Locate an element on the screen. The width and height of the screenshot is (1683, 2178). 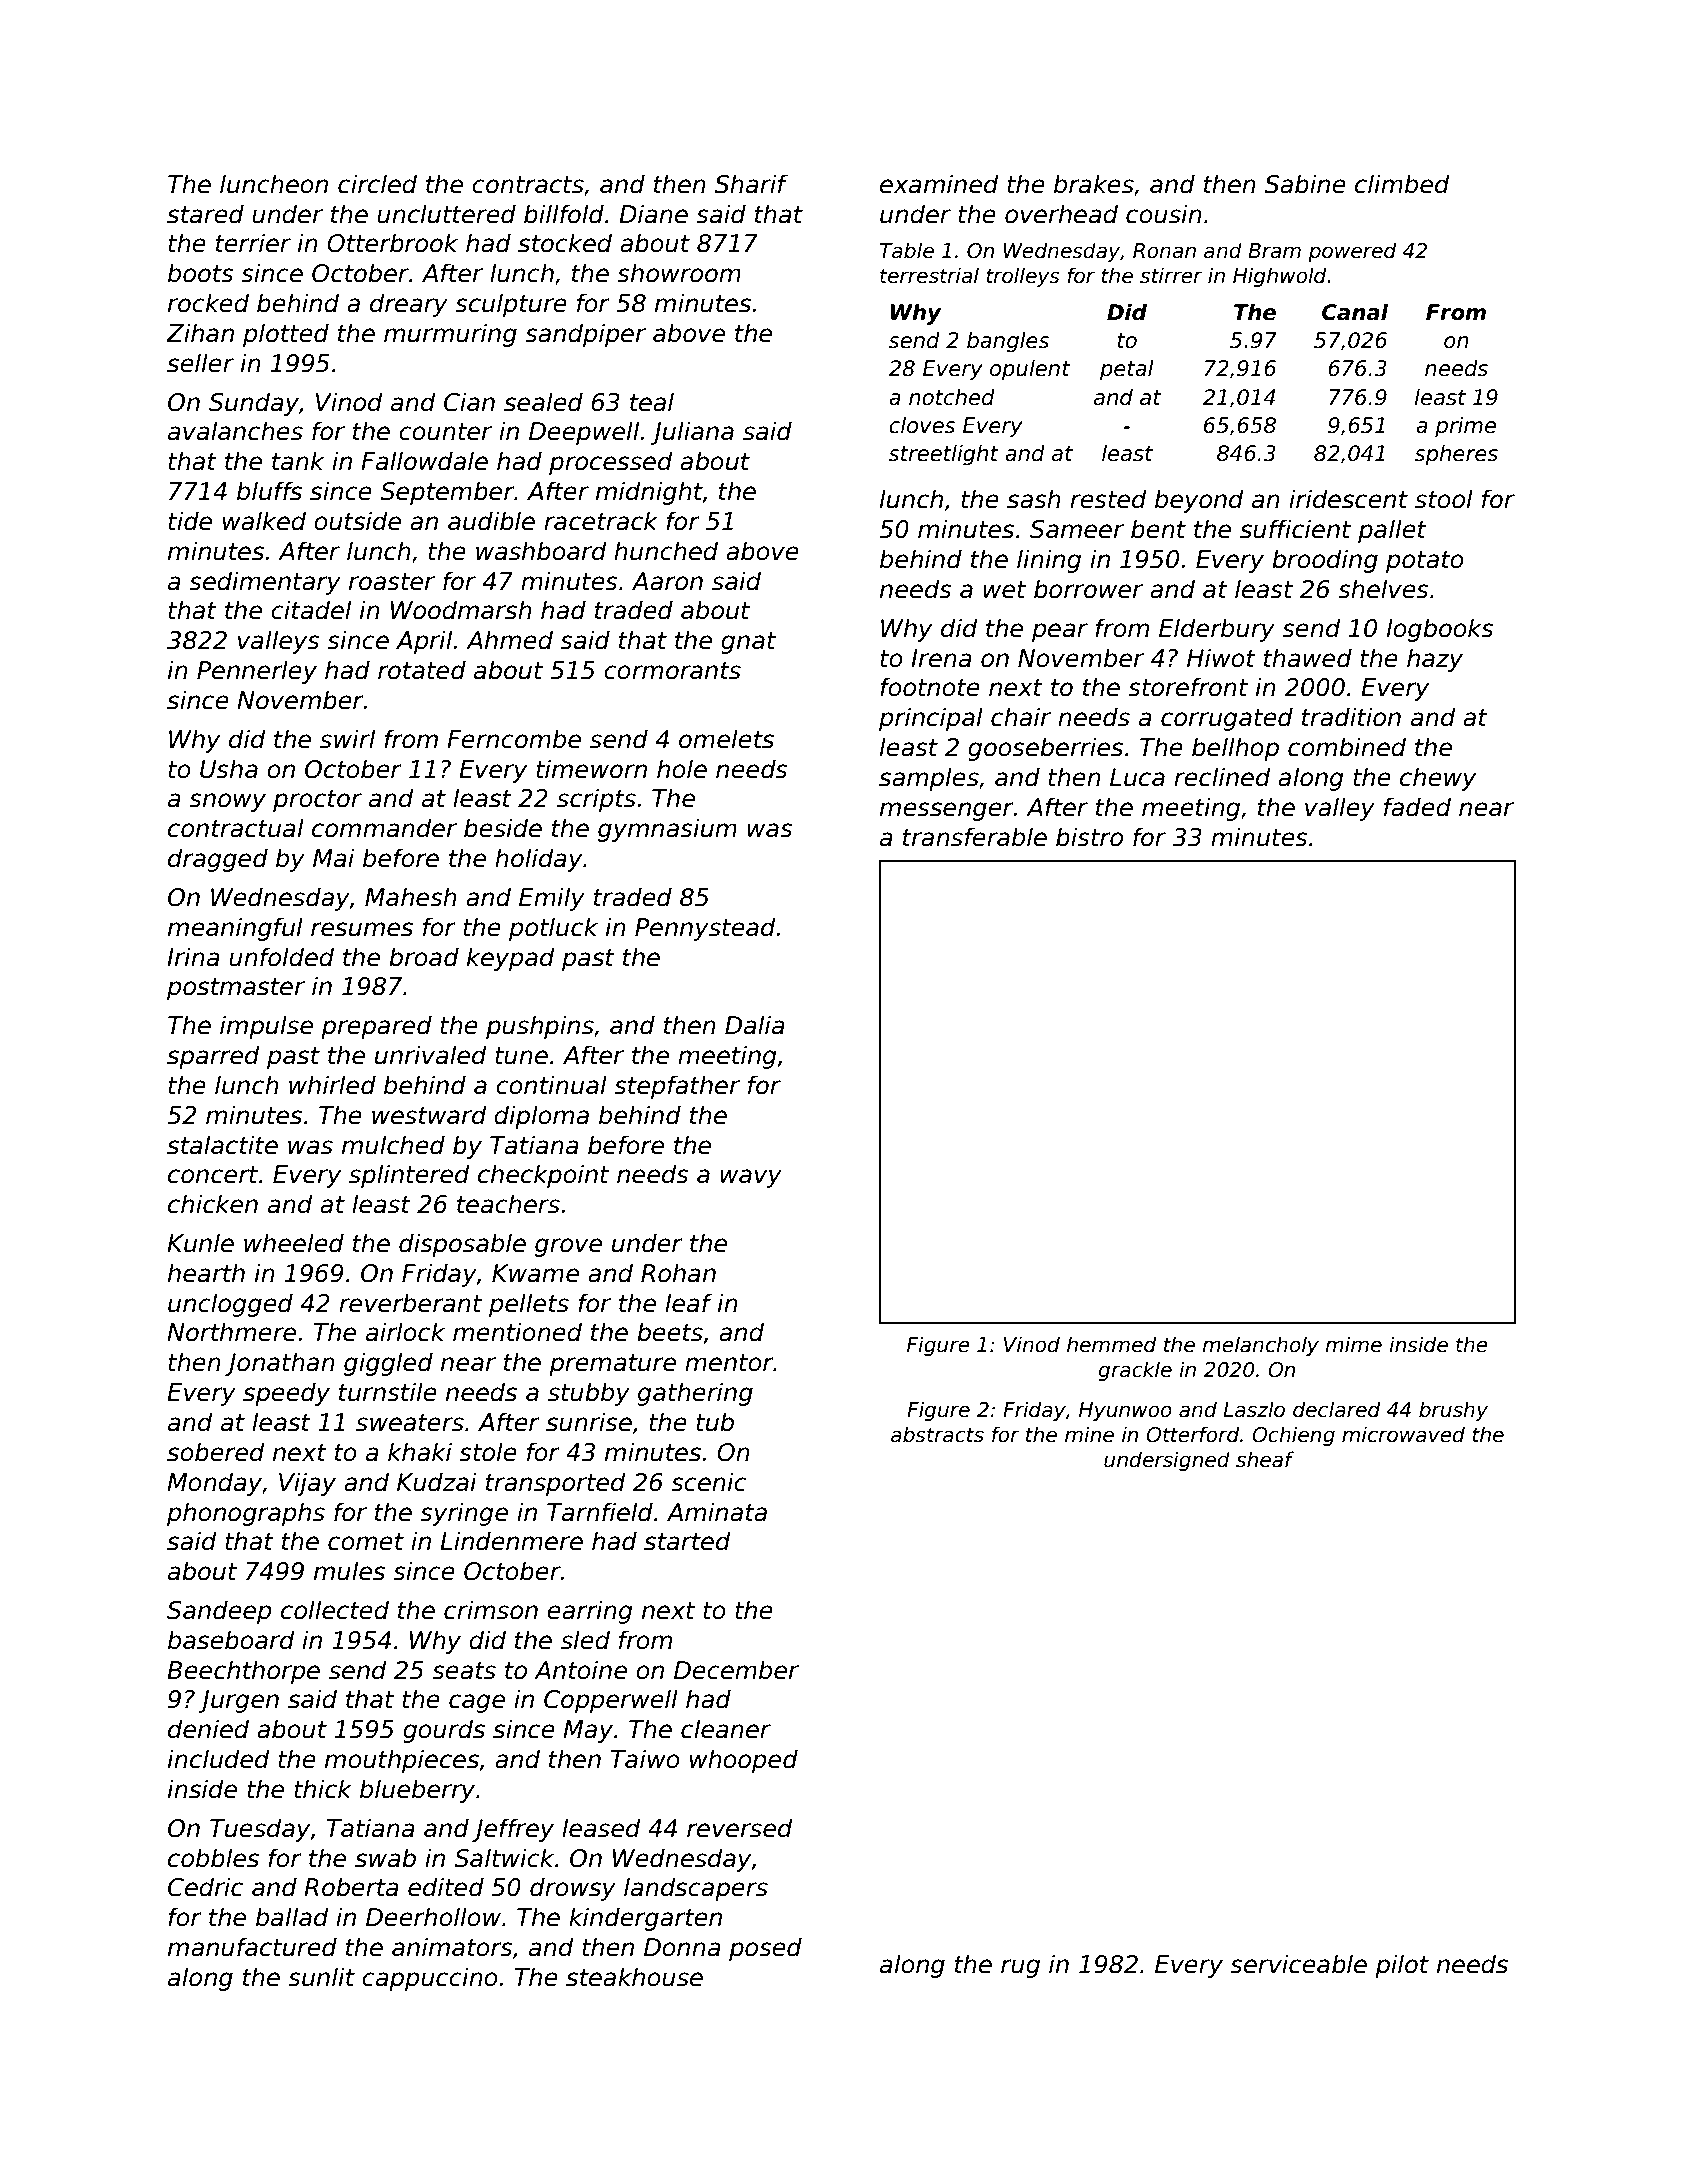
sheaf is located at coordinates (1265, 1459).
